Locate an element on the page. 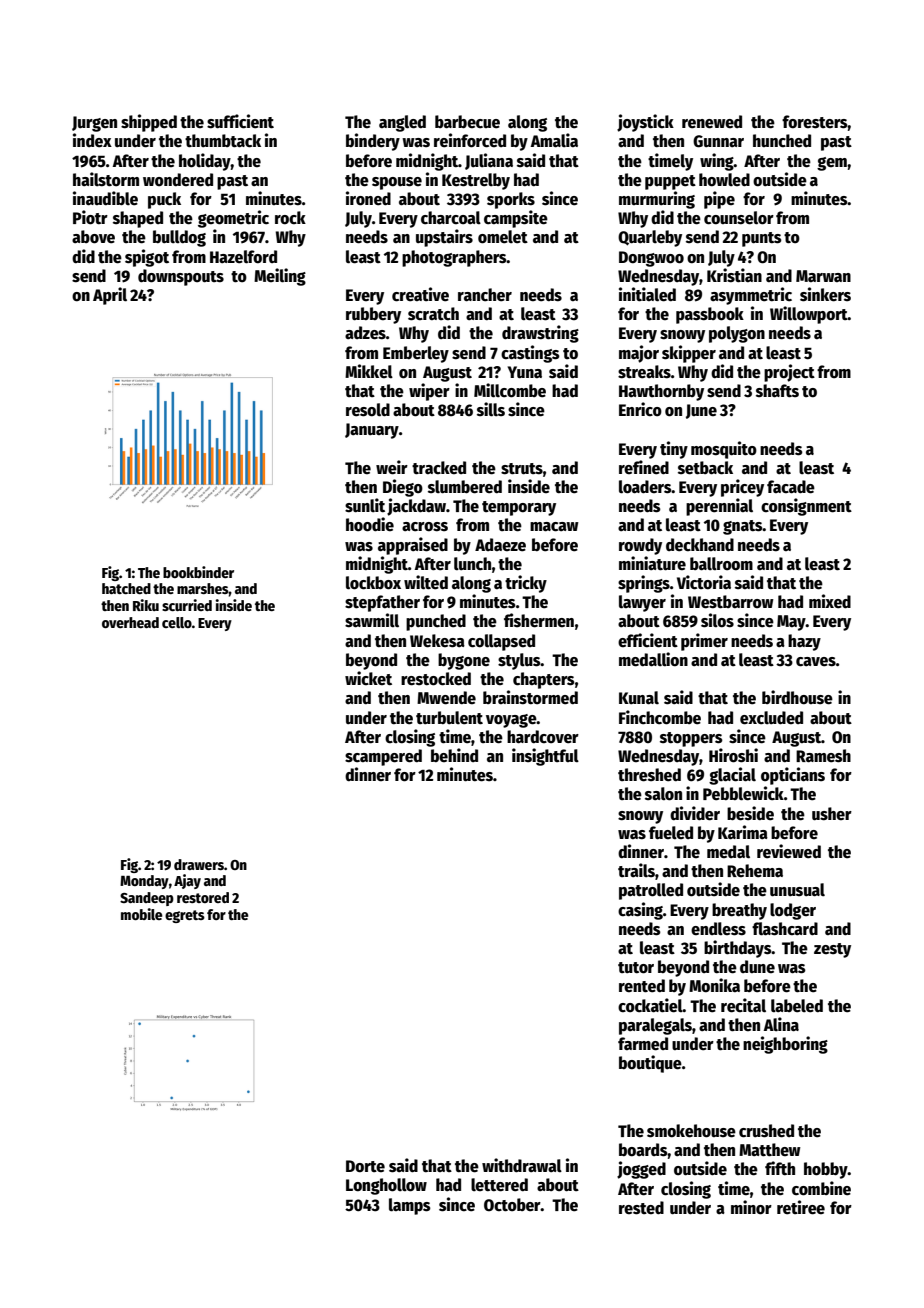 Image resolution: width=924 pixels, height=1308 pixels. cello is located at coordinates (177, 622).
